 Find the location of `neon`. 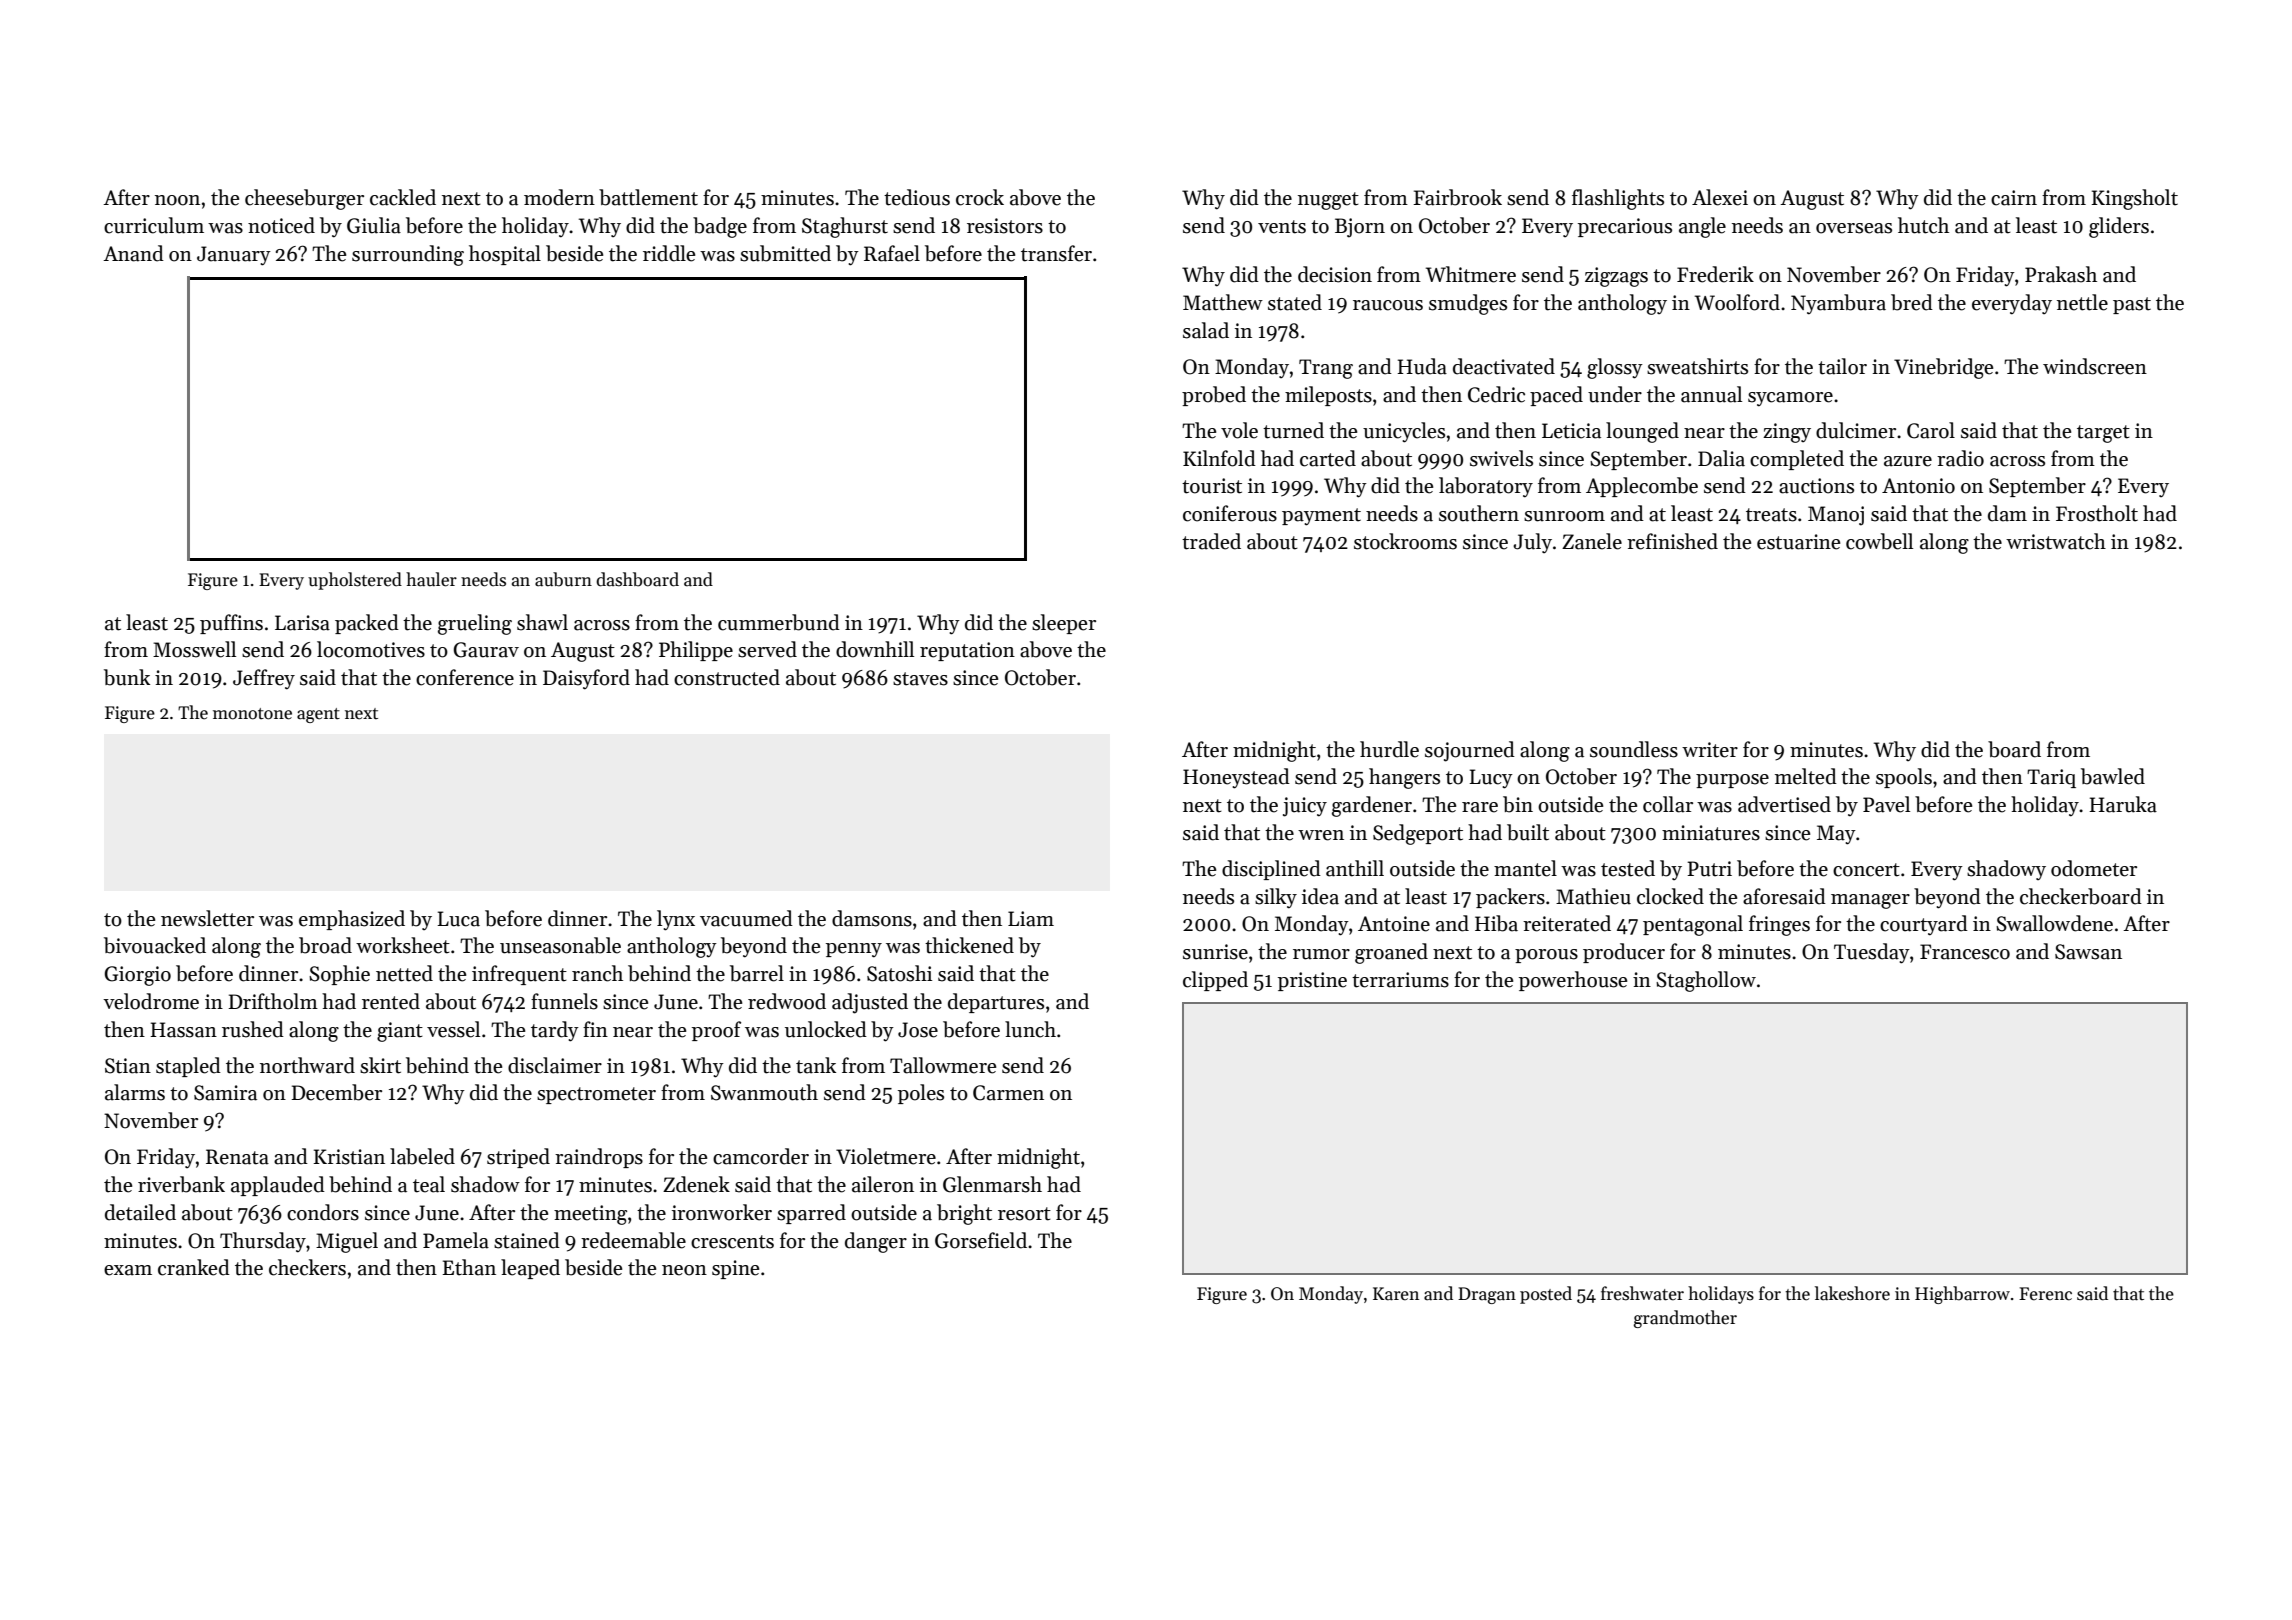

neon is located at coordinates (684, 1270).
